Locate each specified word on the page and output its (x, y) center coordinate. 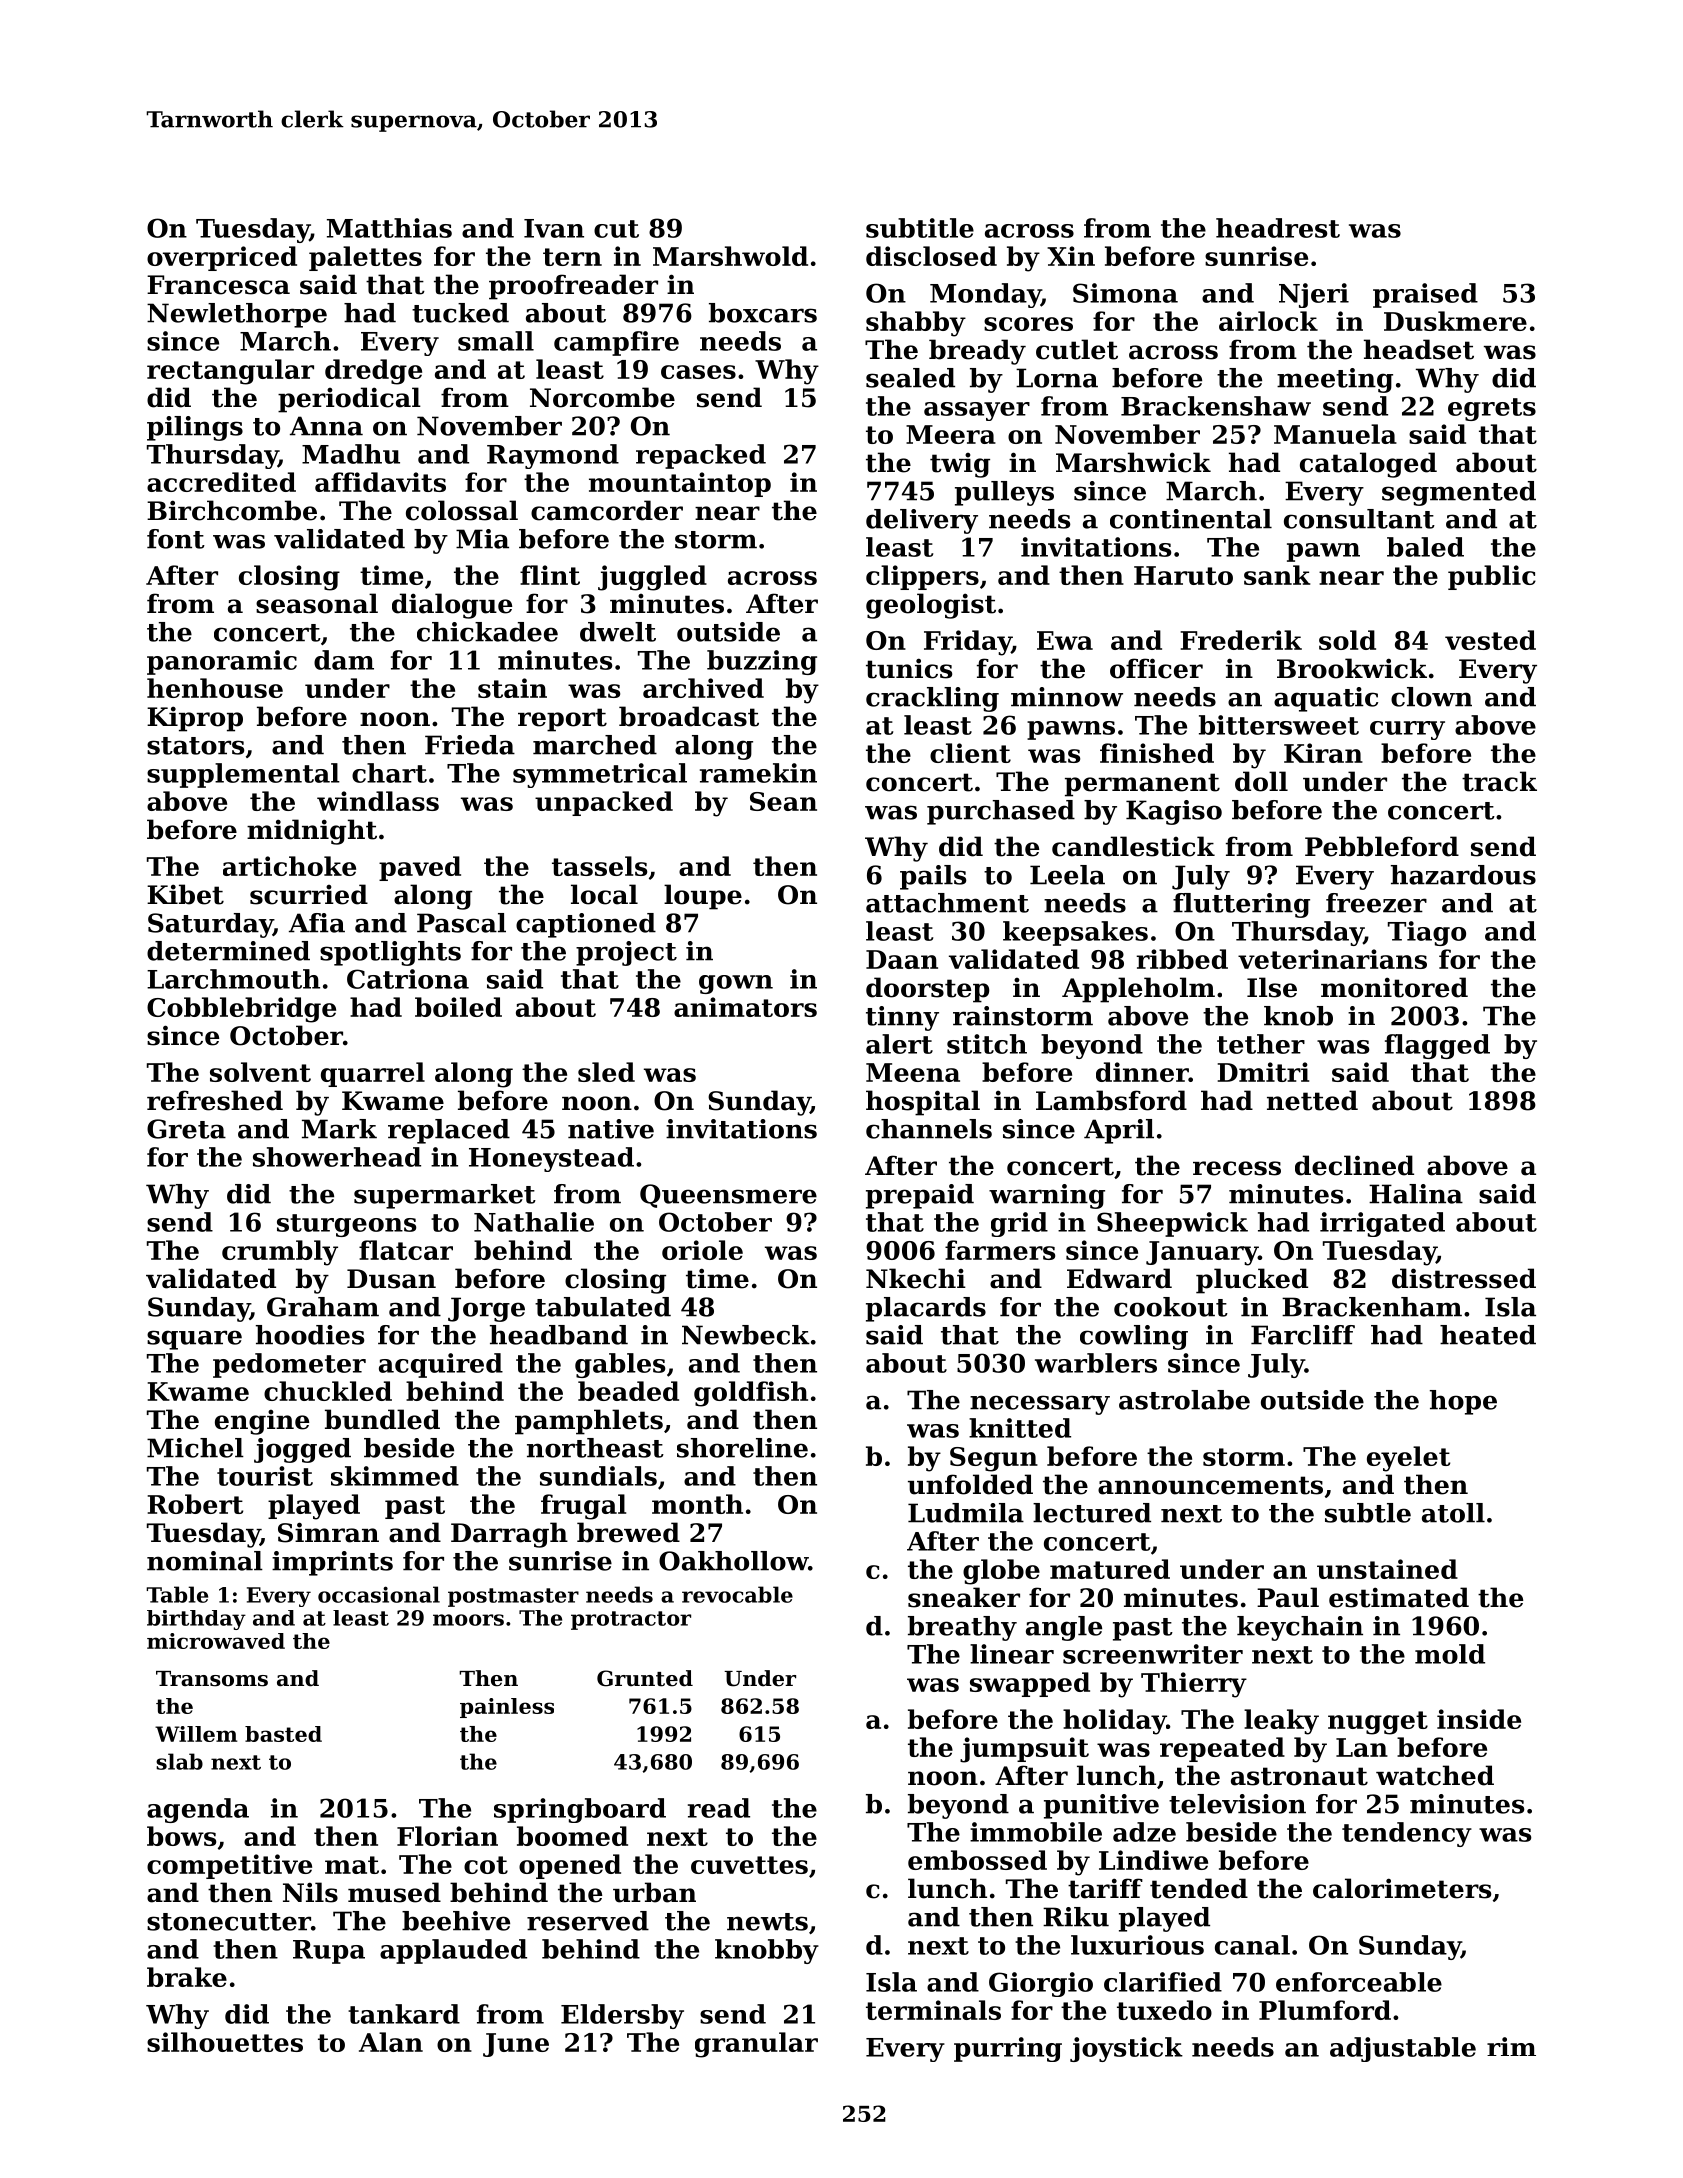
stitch (987, 1044)
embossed (977, 1860)
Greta (186, 1129)
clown (1431, 697)
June (516, 2045)
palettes (365, 258)
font (176, 539)
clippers (922, 577)
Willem (196, 1734)
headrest (1278, 228)
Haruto (1183, 575)
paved (420, 868)
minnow (1067, 697)
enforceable (1359, 1982)
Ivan (554, 228)
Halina (1416, 1194)
